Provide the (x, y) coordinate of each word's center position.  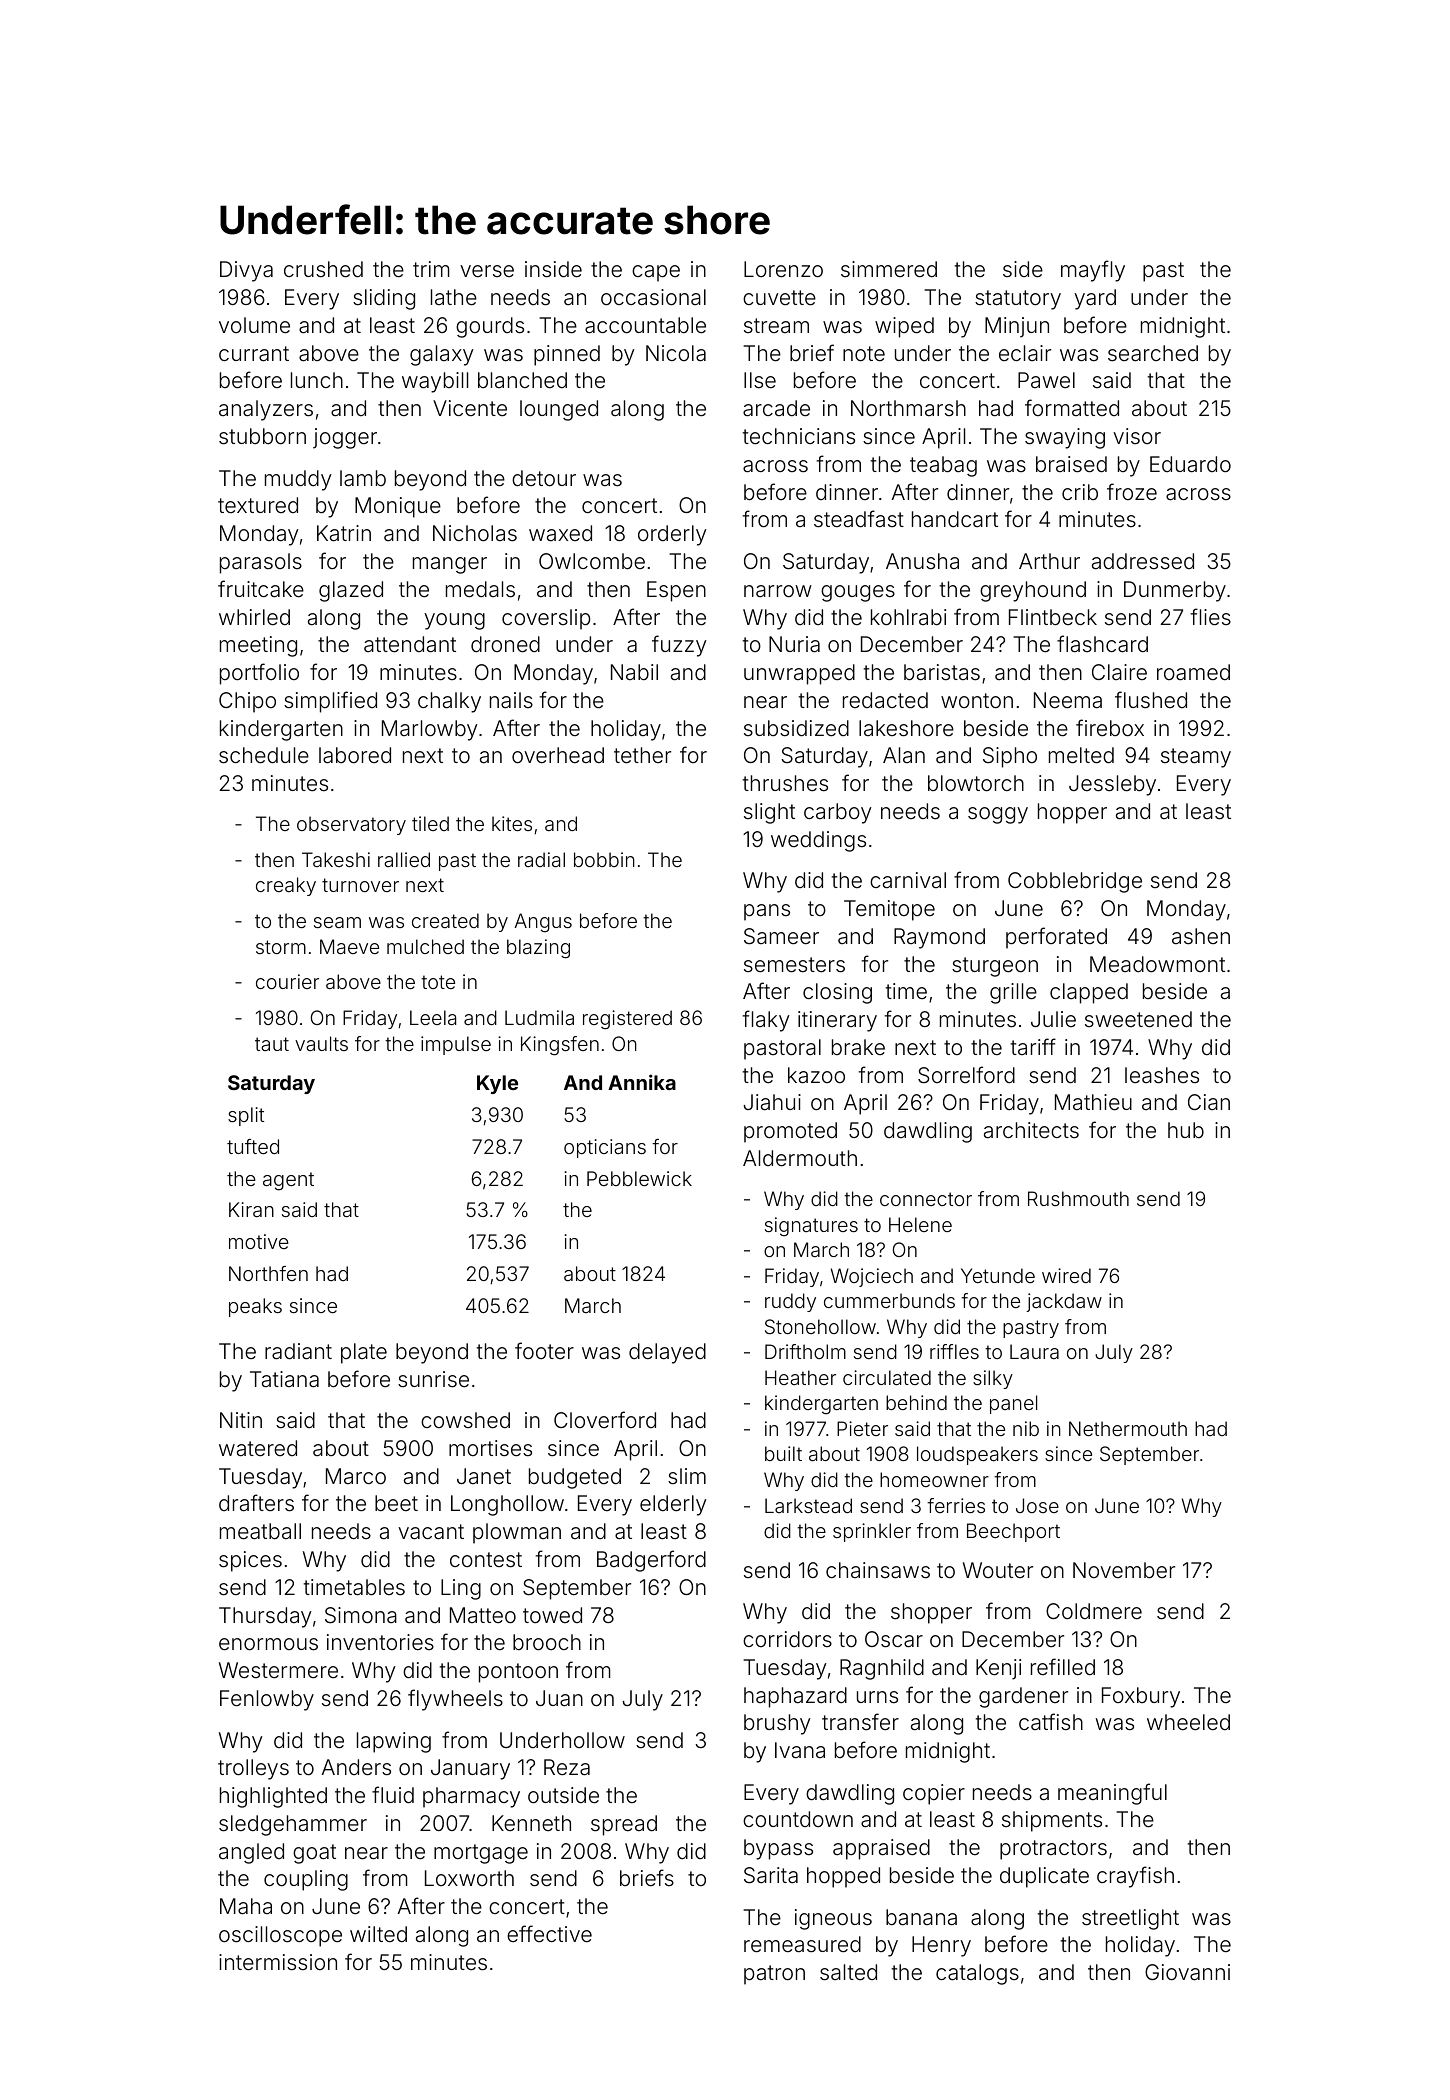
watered (258, 1448)
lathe (454, 297)
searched (1153, 353)
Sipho (1010, 757)
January (470, 1769)
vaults (321, 1043)
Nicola (676, 353)
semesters (794, 965)
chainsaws (878, 1570)
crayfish (1135, 1877)
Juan (559, 1698)
